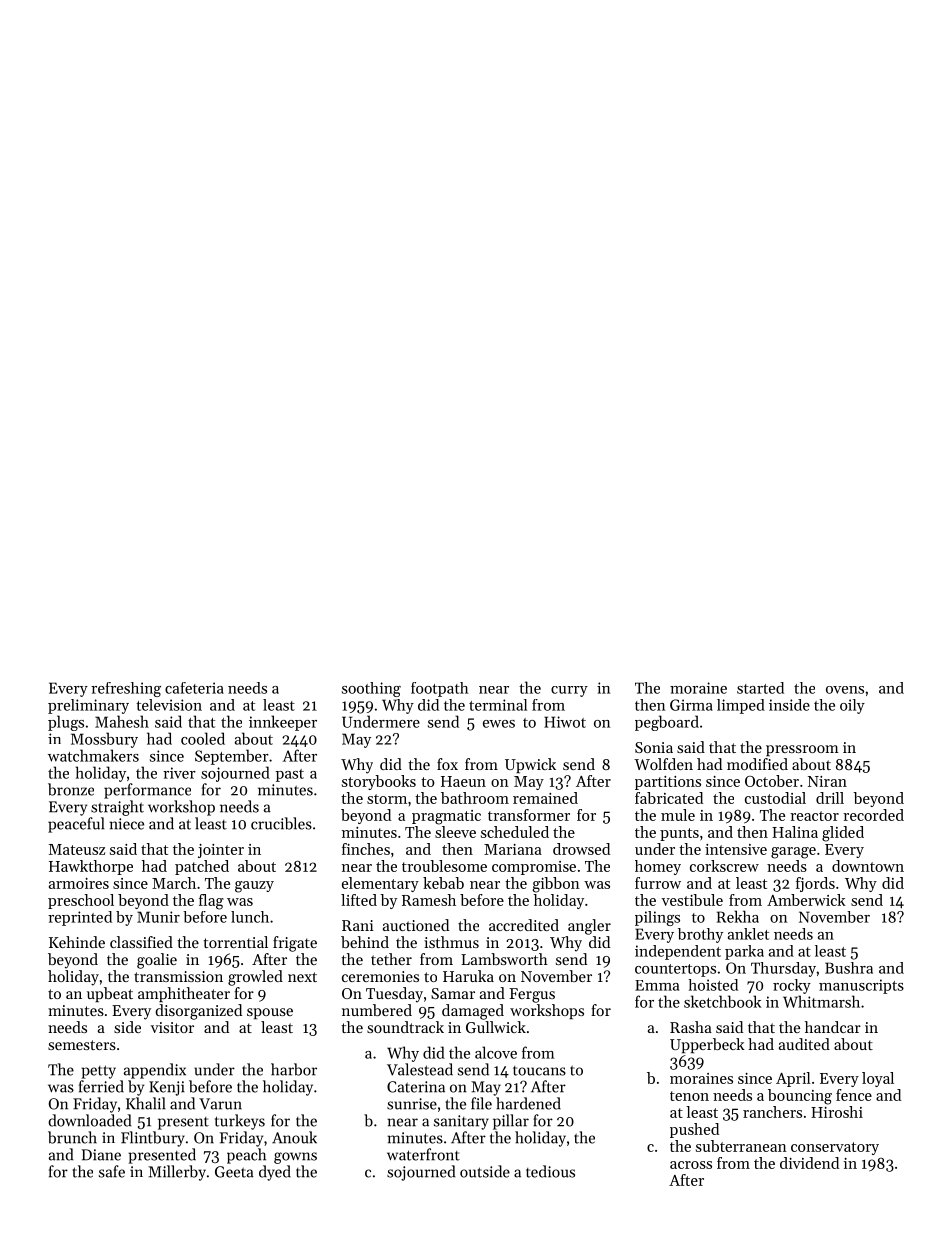 This screenshot has width=952, height=1233. Describe the element at coordinates (270, 1013) in the screenshot. I see `spouse` at that location.
